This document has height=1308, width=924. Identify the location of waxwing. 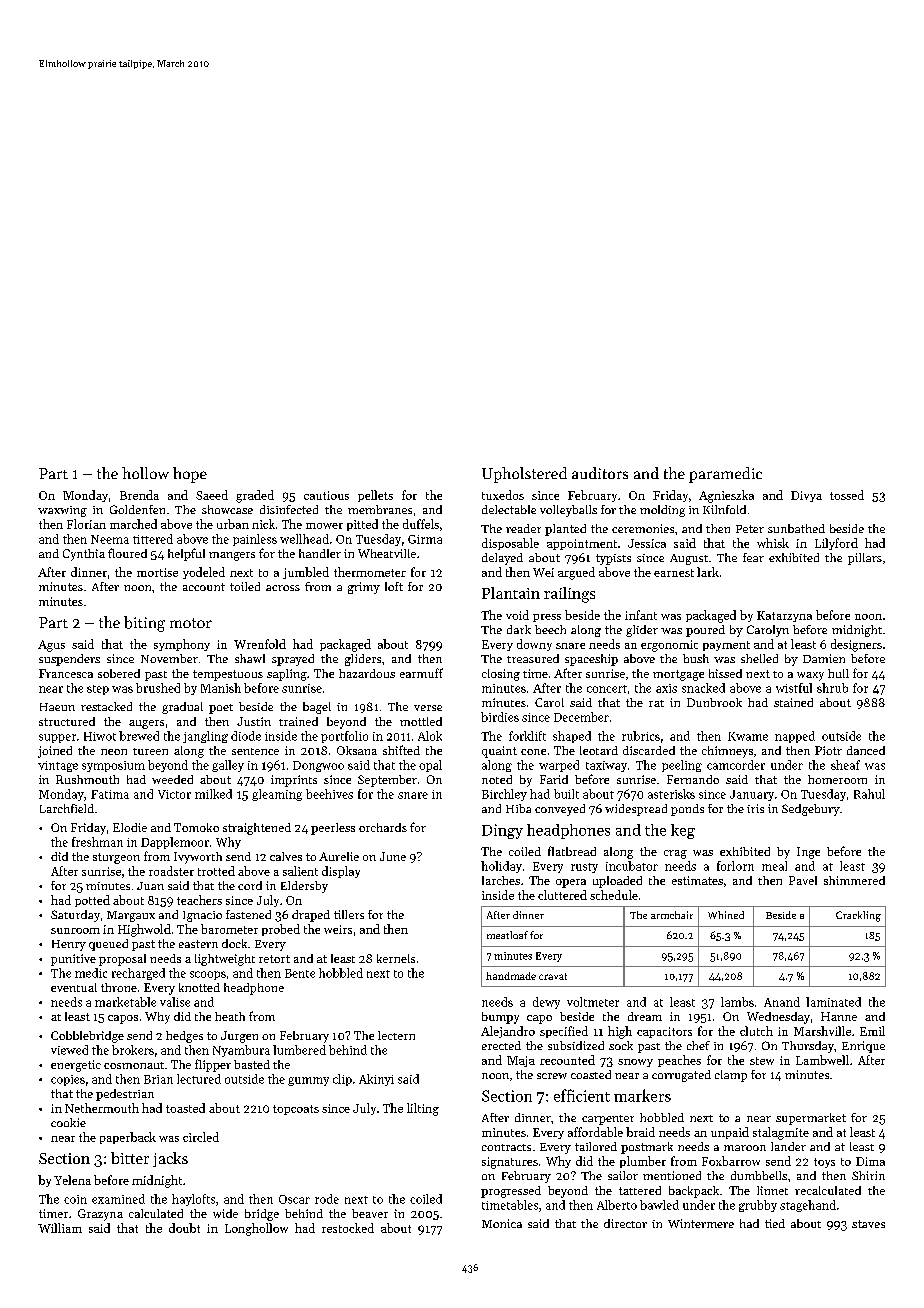
(62, 511).
